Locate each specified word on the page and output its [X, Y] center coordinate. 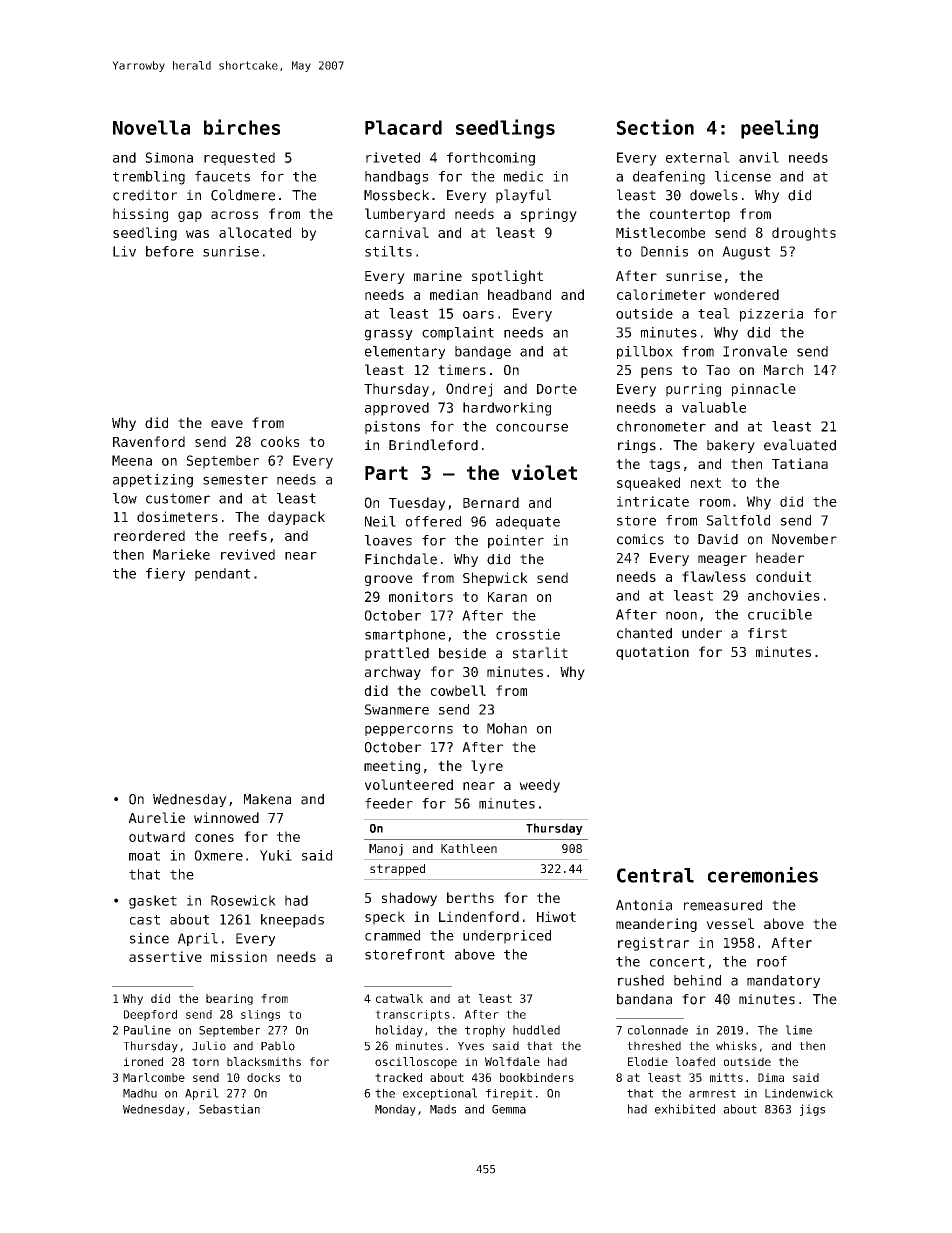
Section [655, 127]
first [767, 633]
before [170, 251]
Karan [507, 597]
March [783, 369]
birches [242, 127]
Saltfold [738, 520]
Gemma [509, 1109]
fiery [165, 574]
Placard [403, 127]
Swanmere [397, 709]
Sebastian [229, 1109]
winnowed [226, 817]
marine [438, 275]
